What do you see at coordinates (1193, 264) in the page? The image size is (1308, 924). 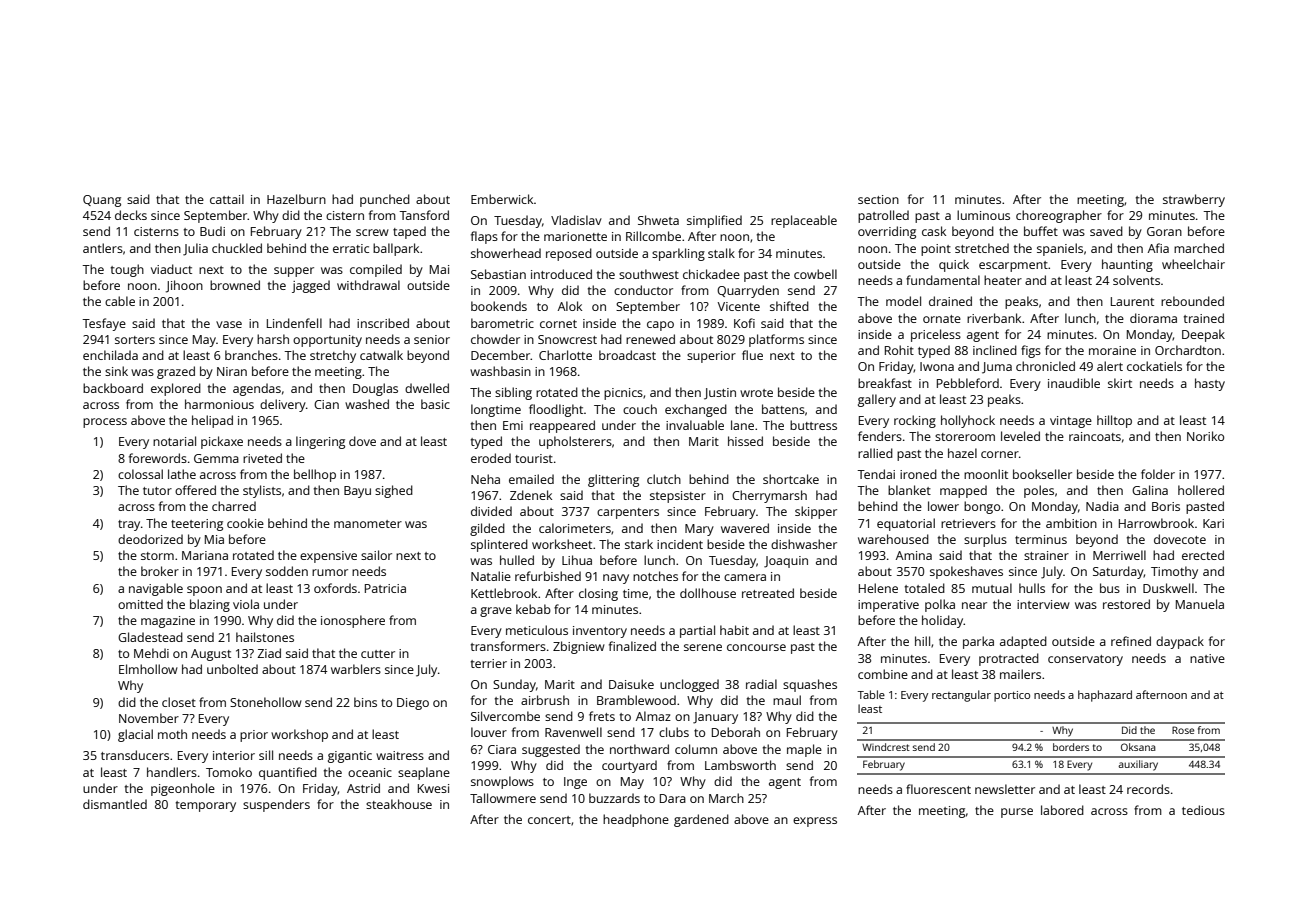 I see `wheelchair` at bounding box center [1193, 264].
